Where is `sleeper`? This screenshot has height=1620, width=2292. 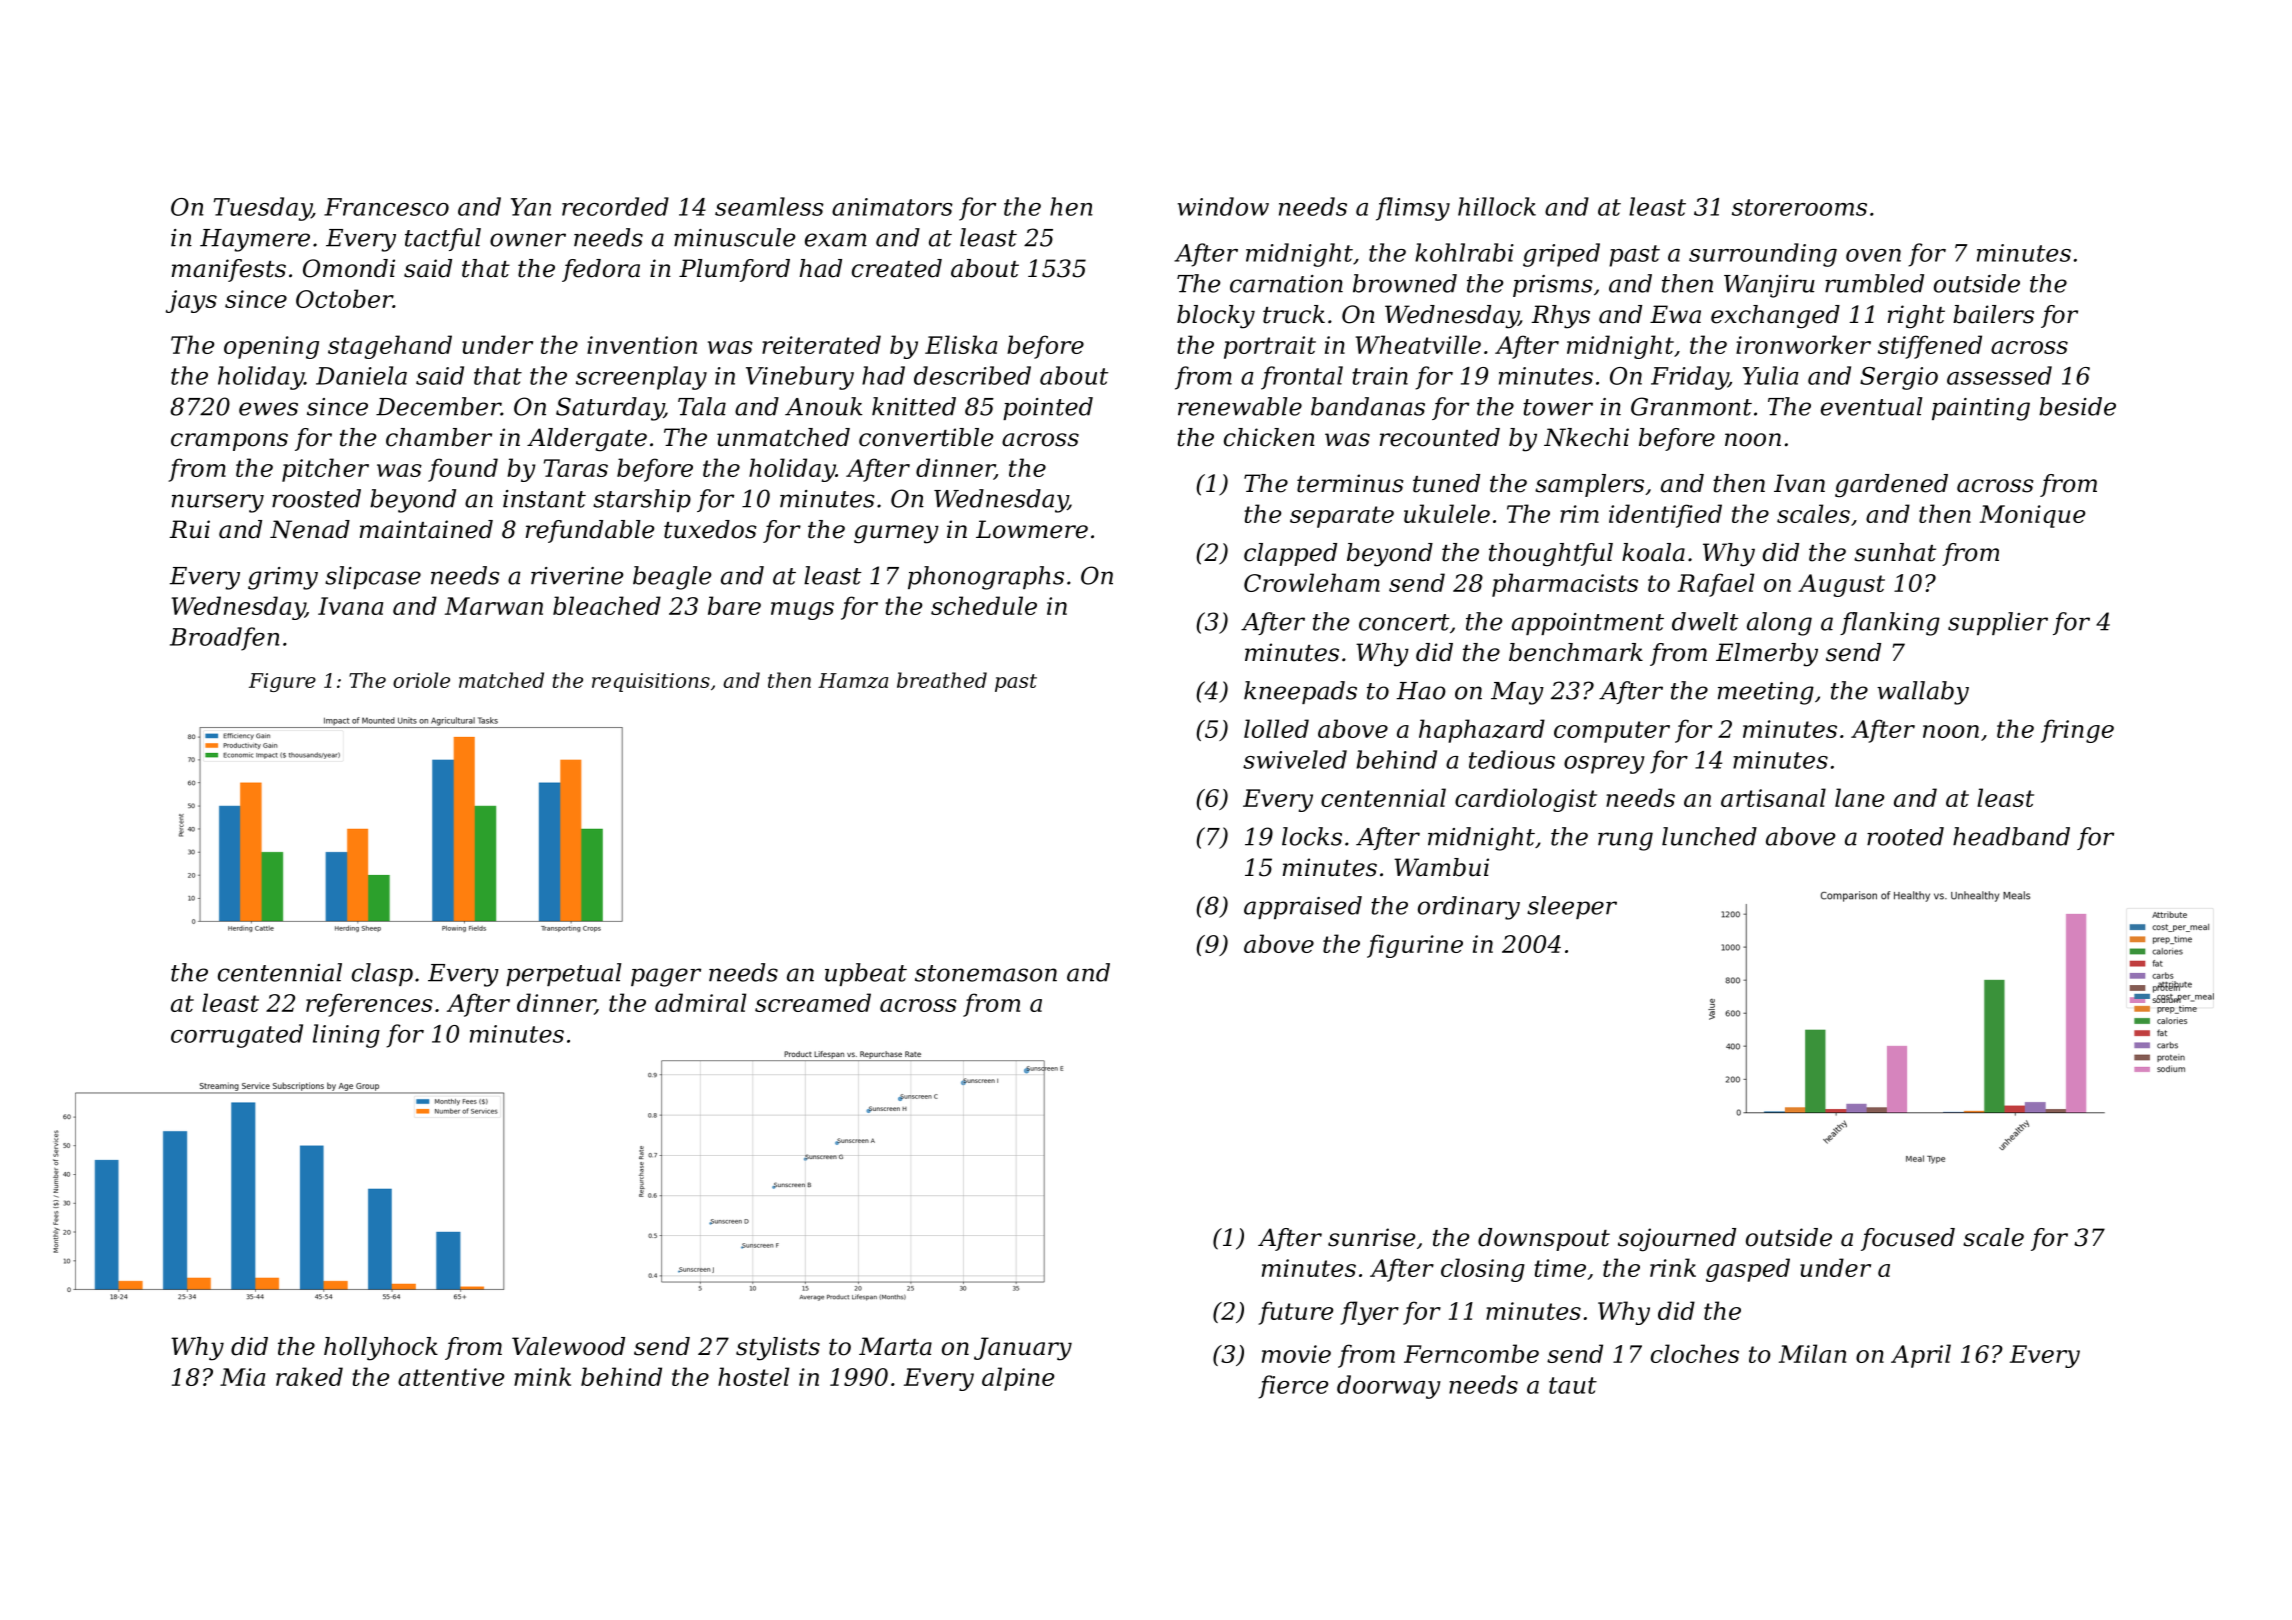
sleeper is located at coordinates (1572, 907).
